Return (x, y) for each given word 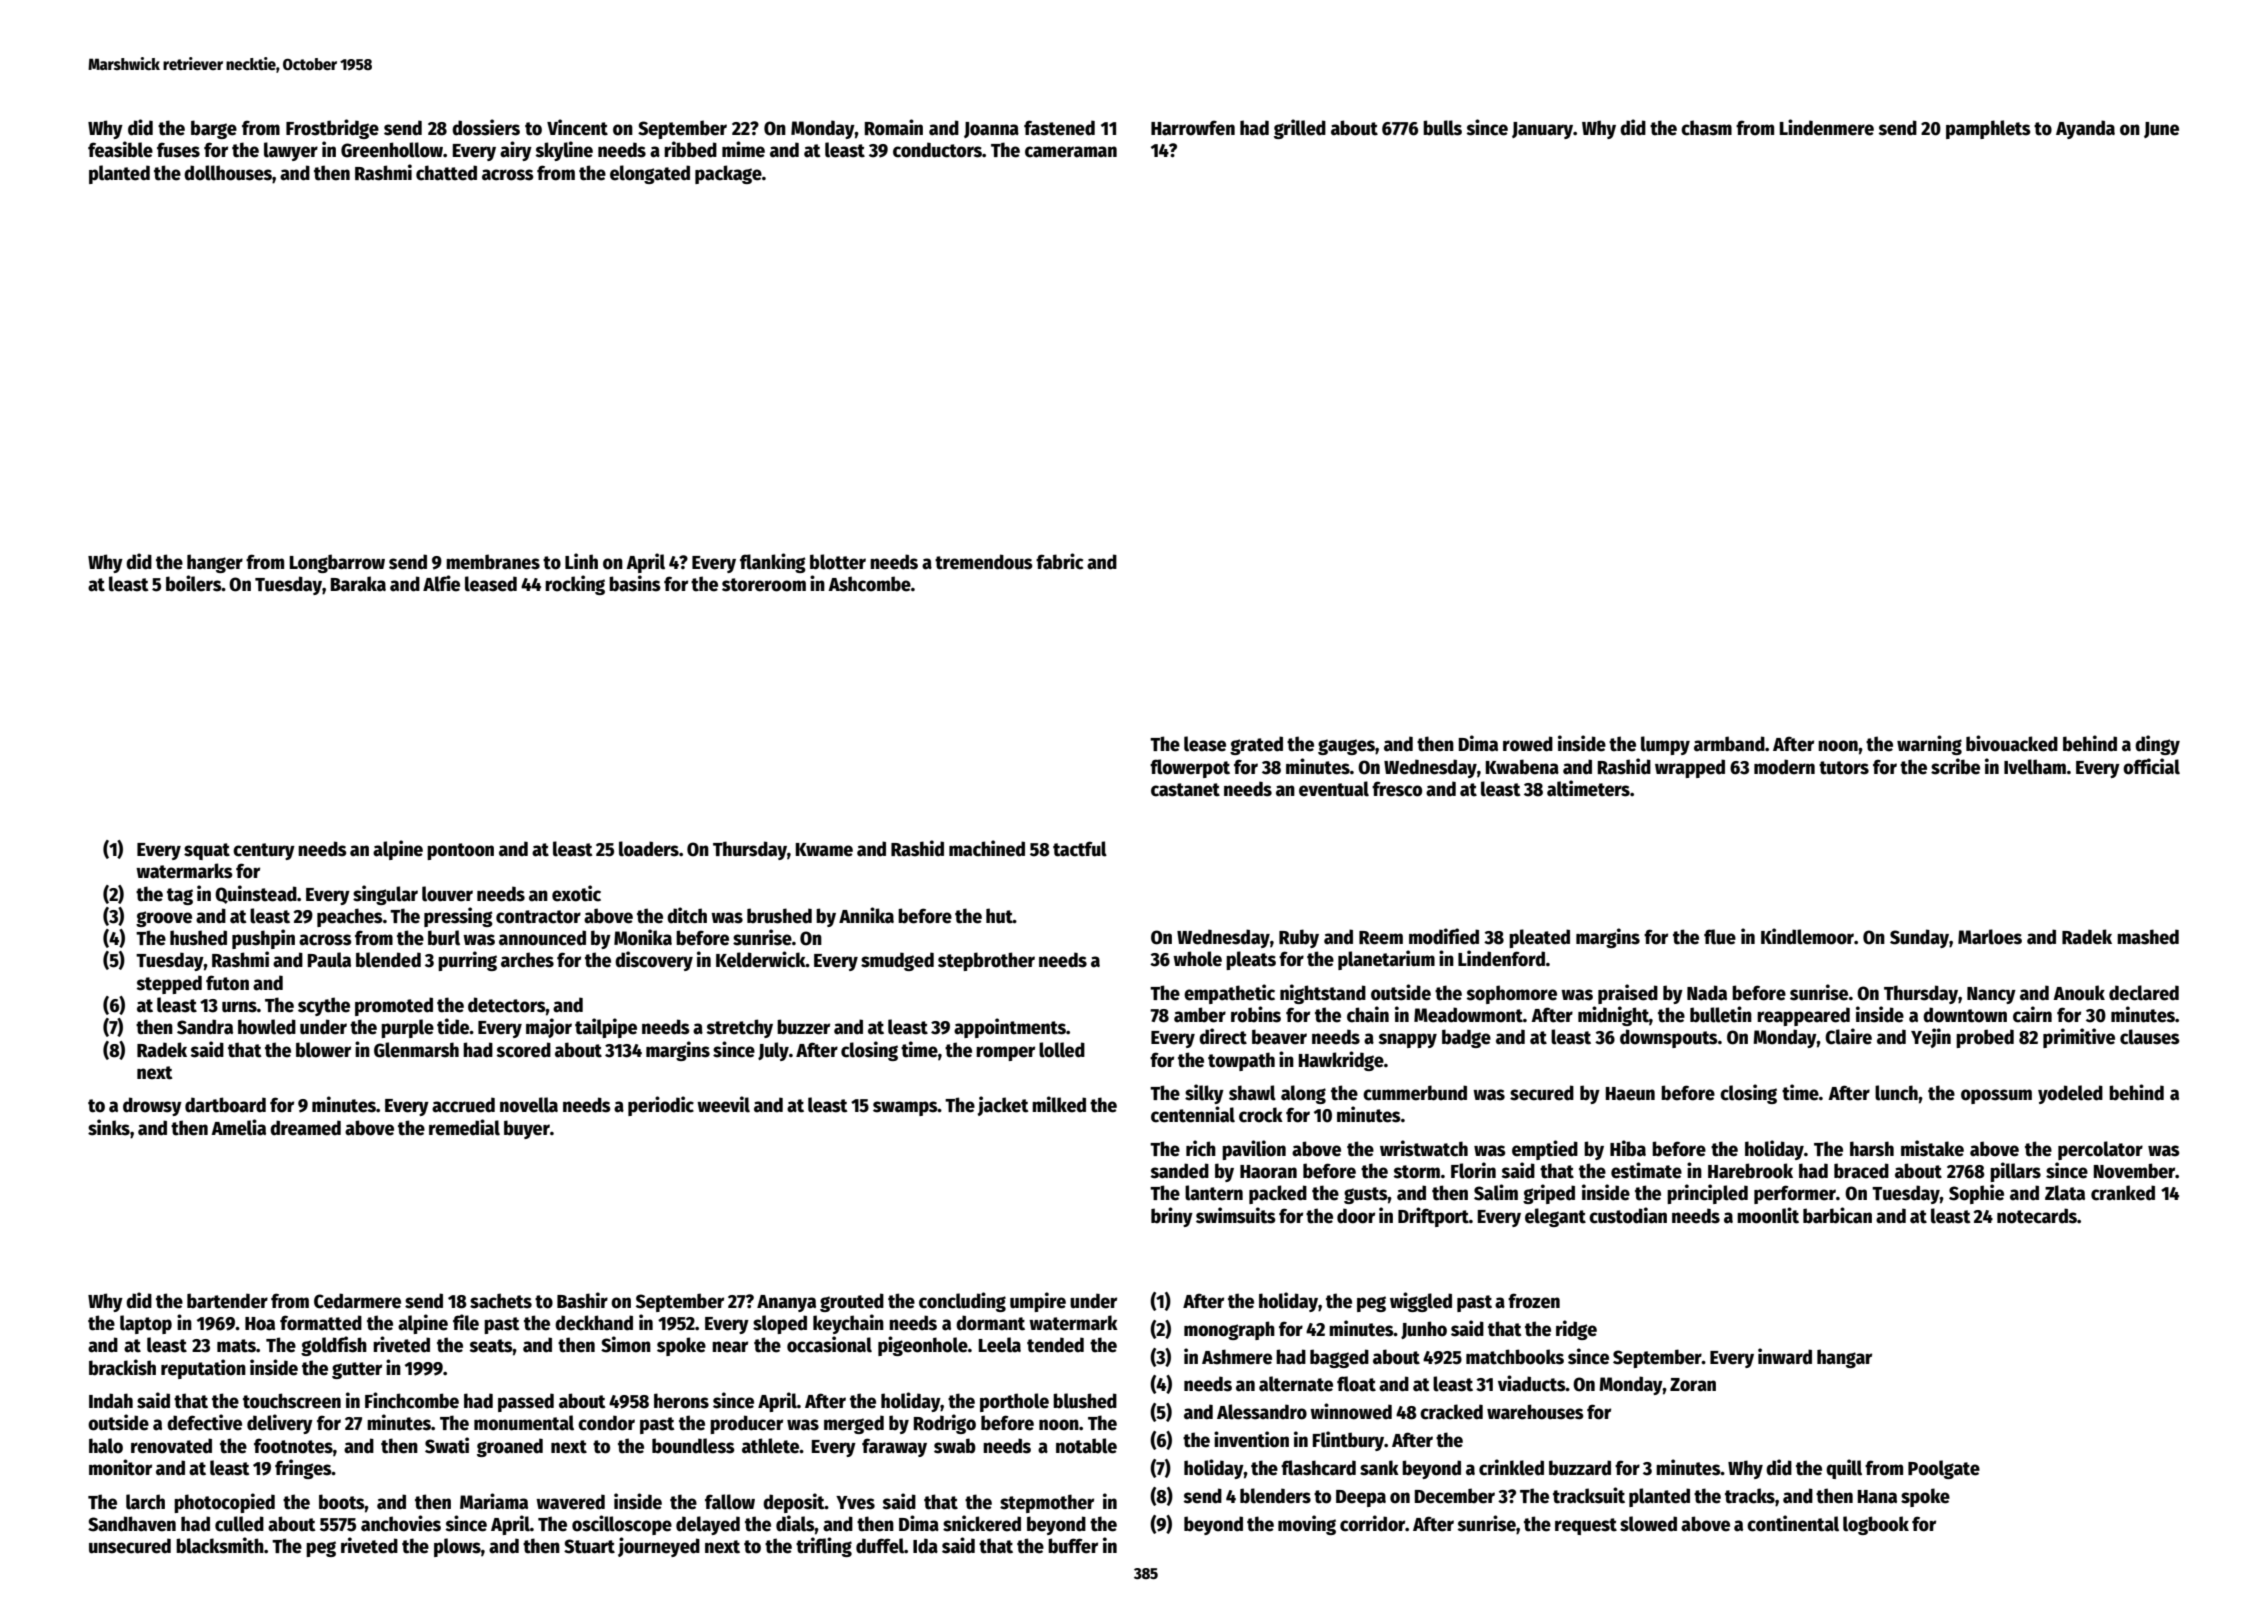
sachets (501, 1301)
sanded (1180, 1171)
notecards (2037, 1216)
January (1542, 130)
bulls (1442, 128)
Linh (581, 561)
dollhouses (228, 173)
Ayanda (2085, 129)
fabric (1059, 561)
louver (447, 894)
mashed (2148, 937)
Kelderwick (761, 959)
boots (342, 1502)
